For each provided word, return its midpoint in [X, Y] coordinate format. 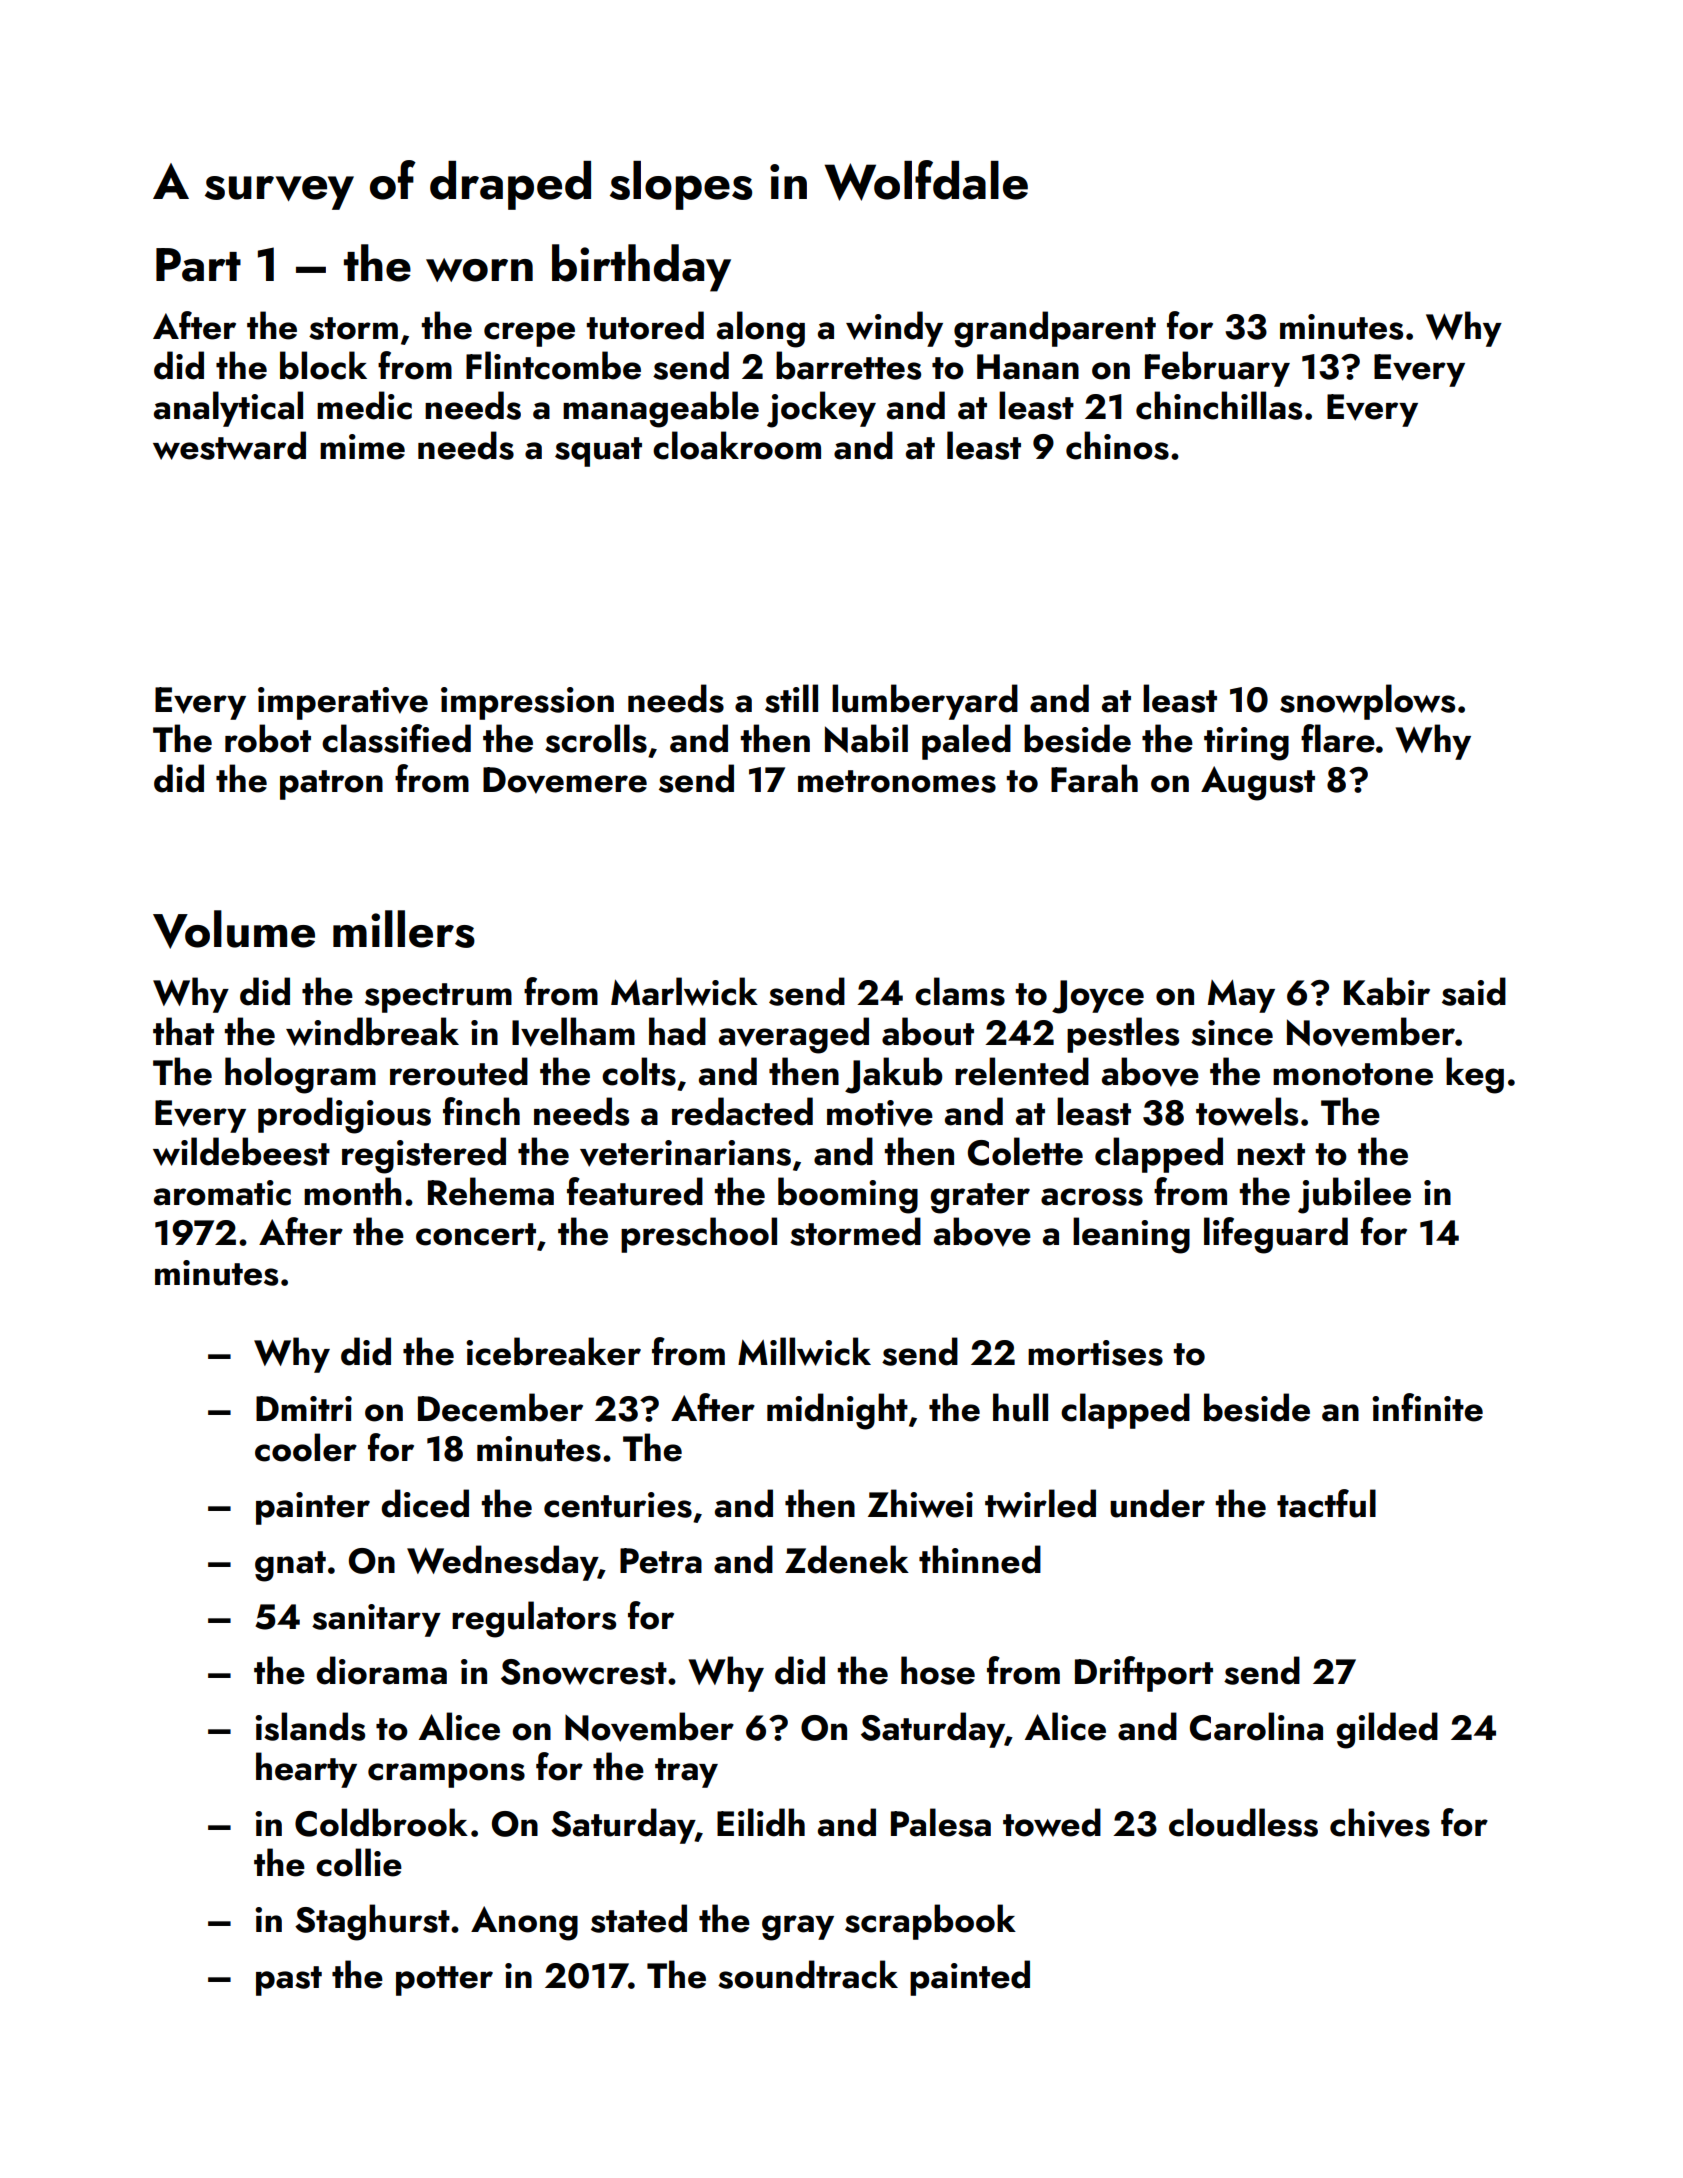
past [289, 1981]
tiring [1246, 744]
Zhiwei [920, 1503]
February [1217, 369]
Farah [1094, 778]
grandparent [1055, 329]
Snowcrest [584, 1672]
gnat [290, 1566]
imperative [343, 703]
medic [364, 405]
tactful [1326, 1503]
